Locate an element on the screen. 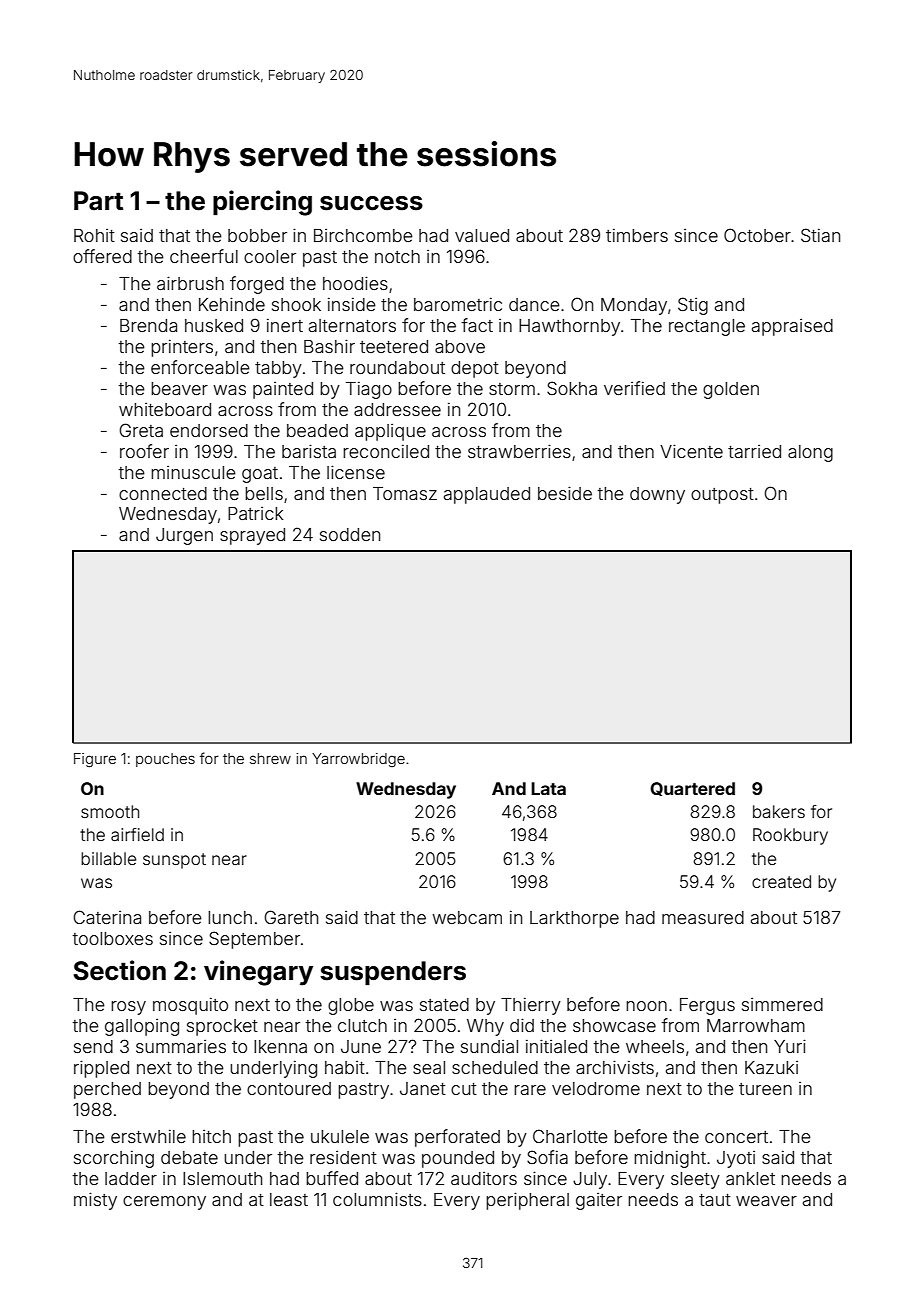  strawberries is located at coordinates (519, 451).
